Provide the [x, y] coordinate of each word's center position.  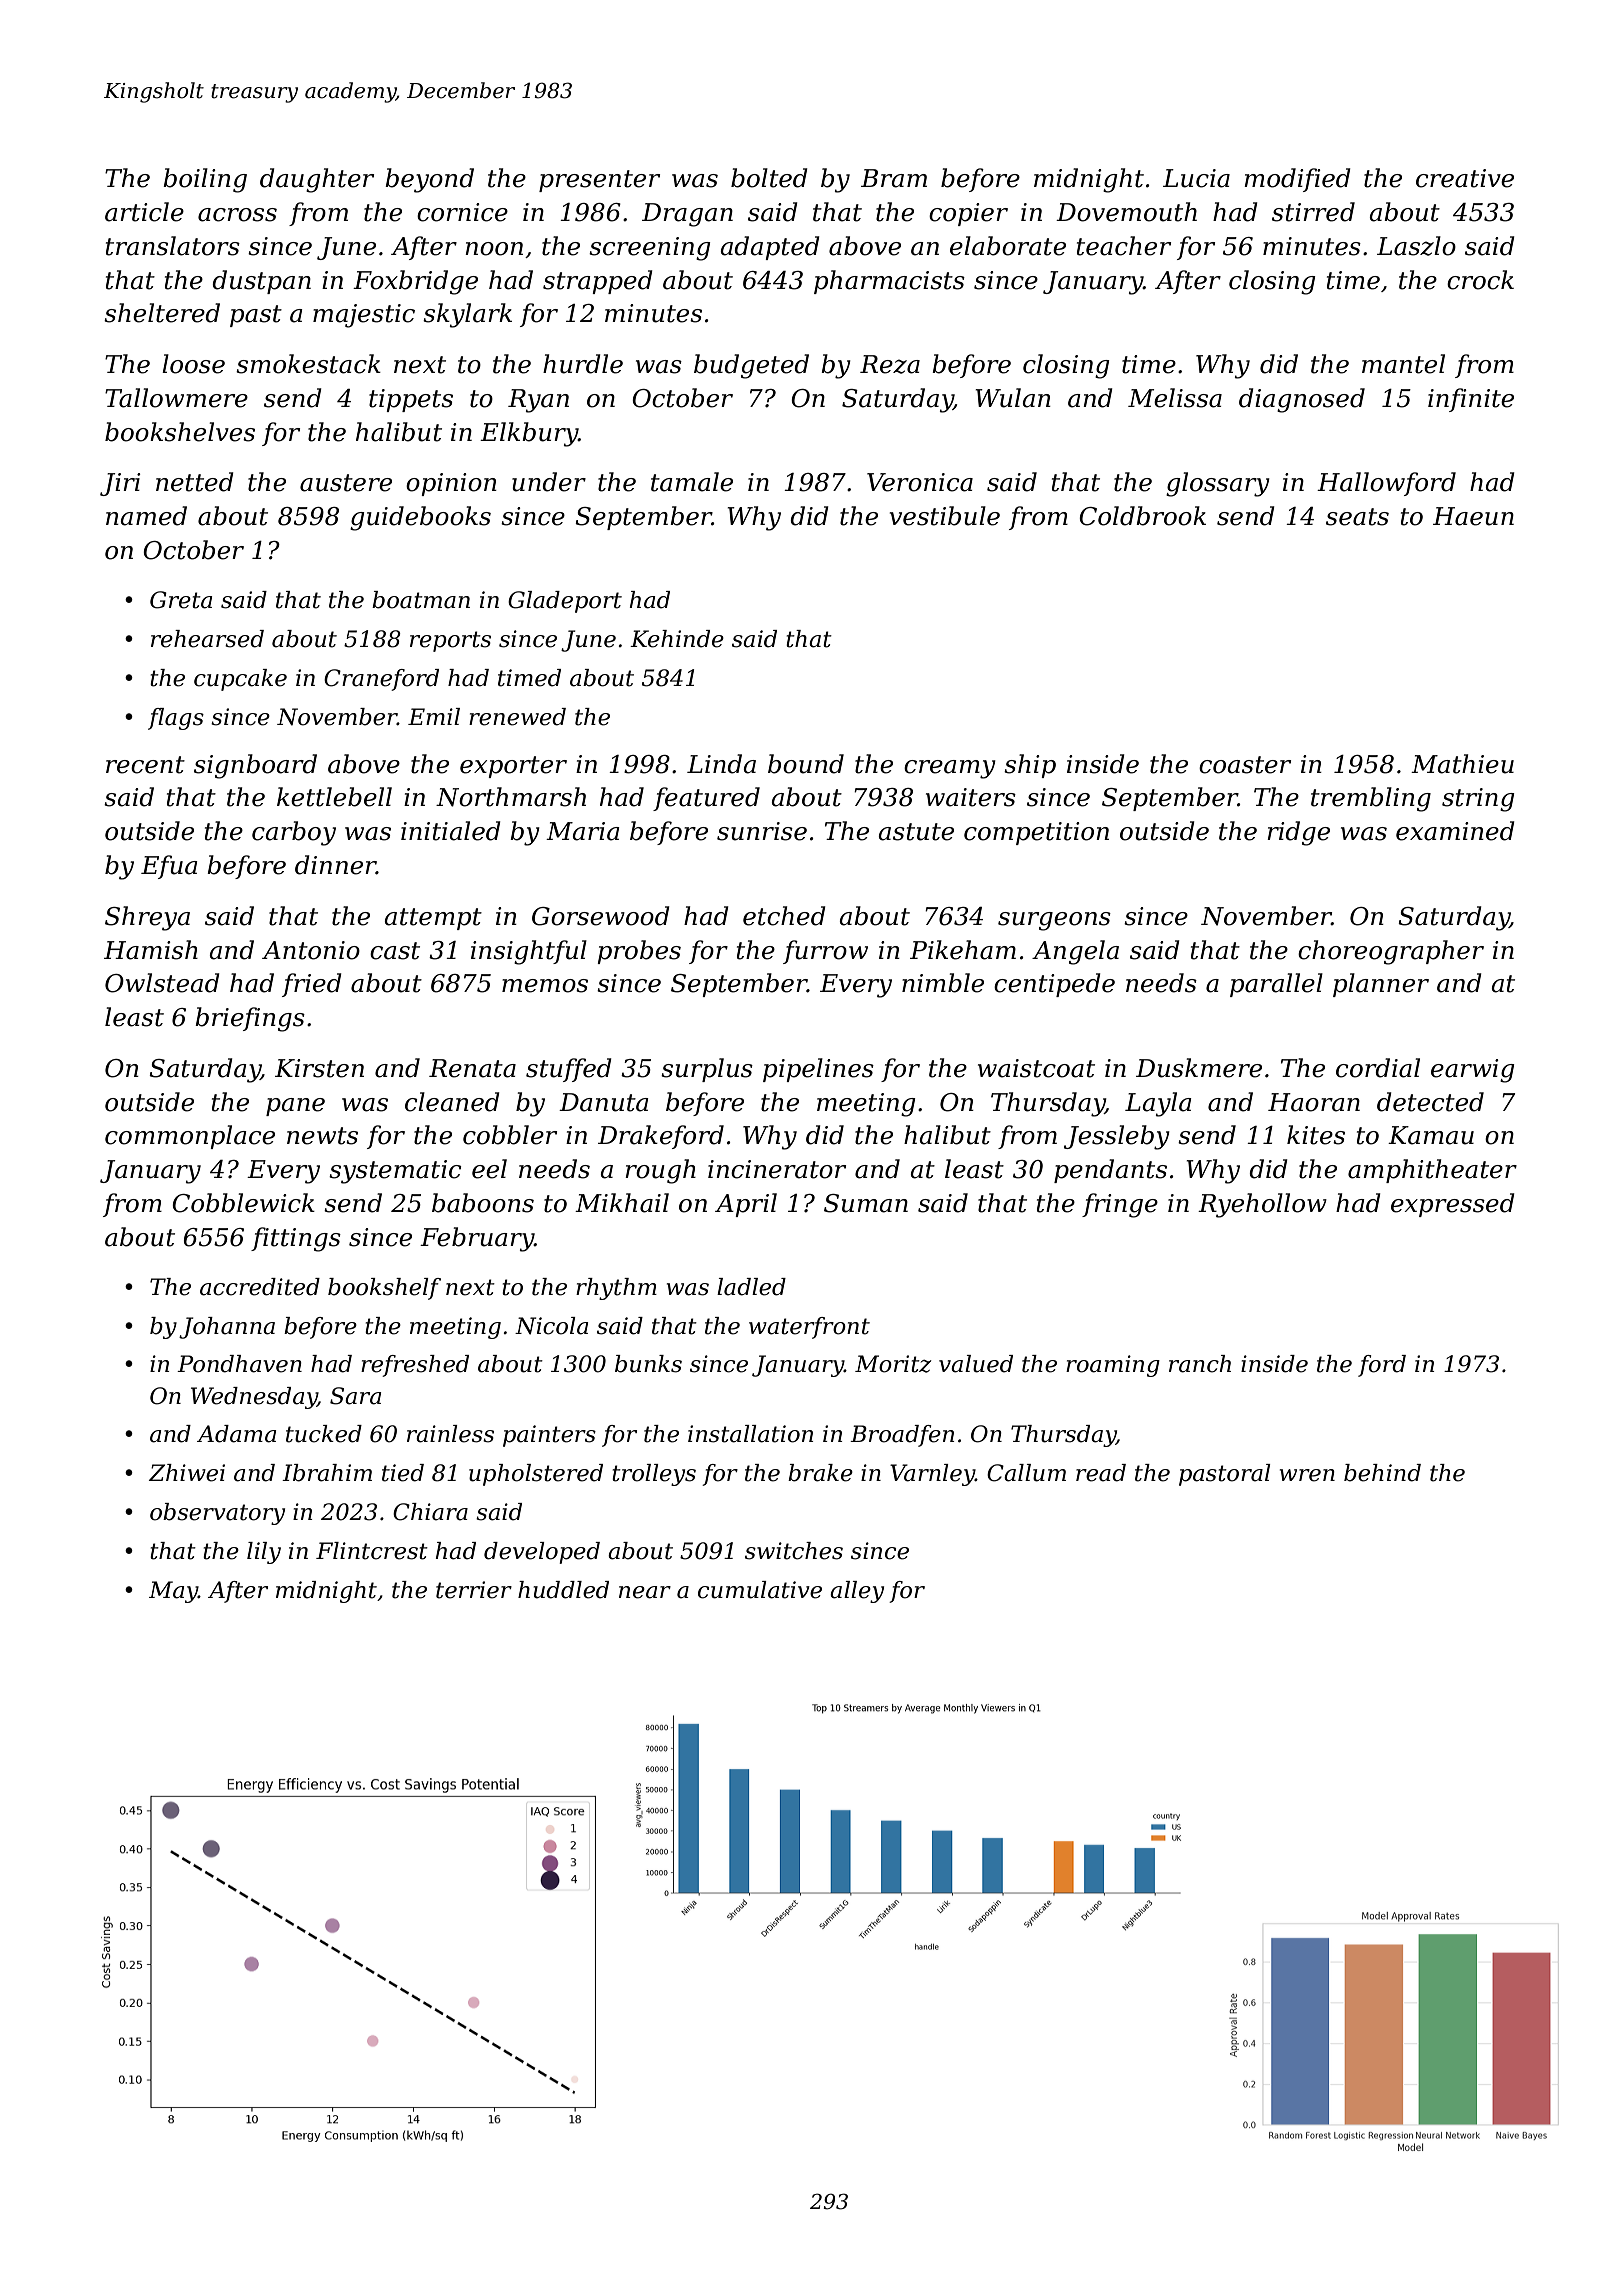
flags [176, 719]
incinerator [777, 1169]
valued [976, 1364]
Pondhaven [239, 1364]
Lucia [1196, 178]
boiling [205, 180]
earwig [1473, 1071]
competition [1036, 833]
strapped [598, 282]
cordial [1378, 1068]
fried [312, 985]
